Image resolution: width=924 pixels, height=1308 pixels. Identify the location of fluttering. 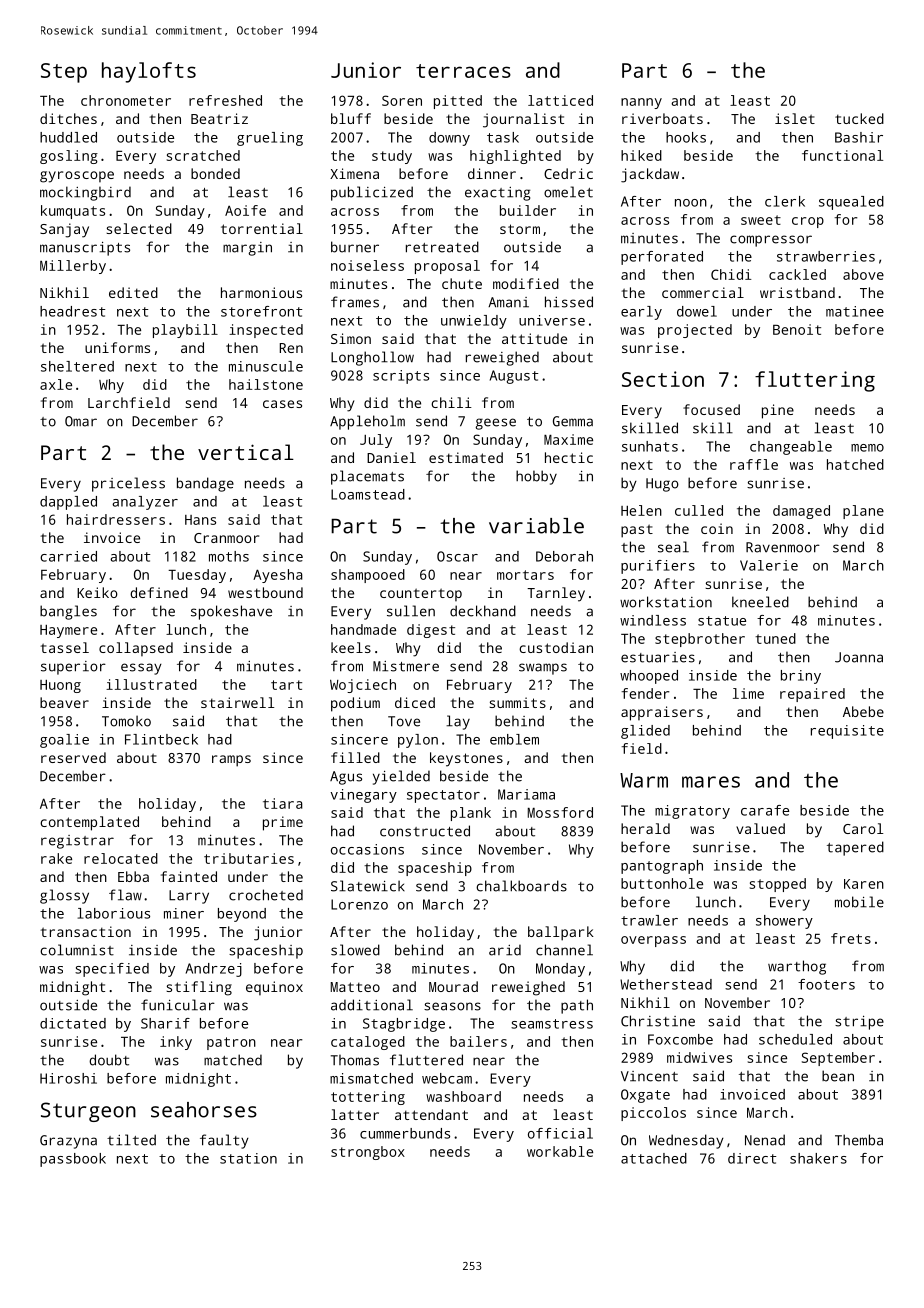
(815, 381).
